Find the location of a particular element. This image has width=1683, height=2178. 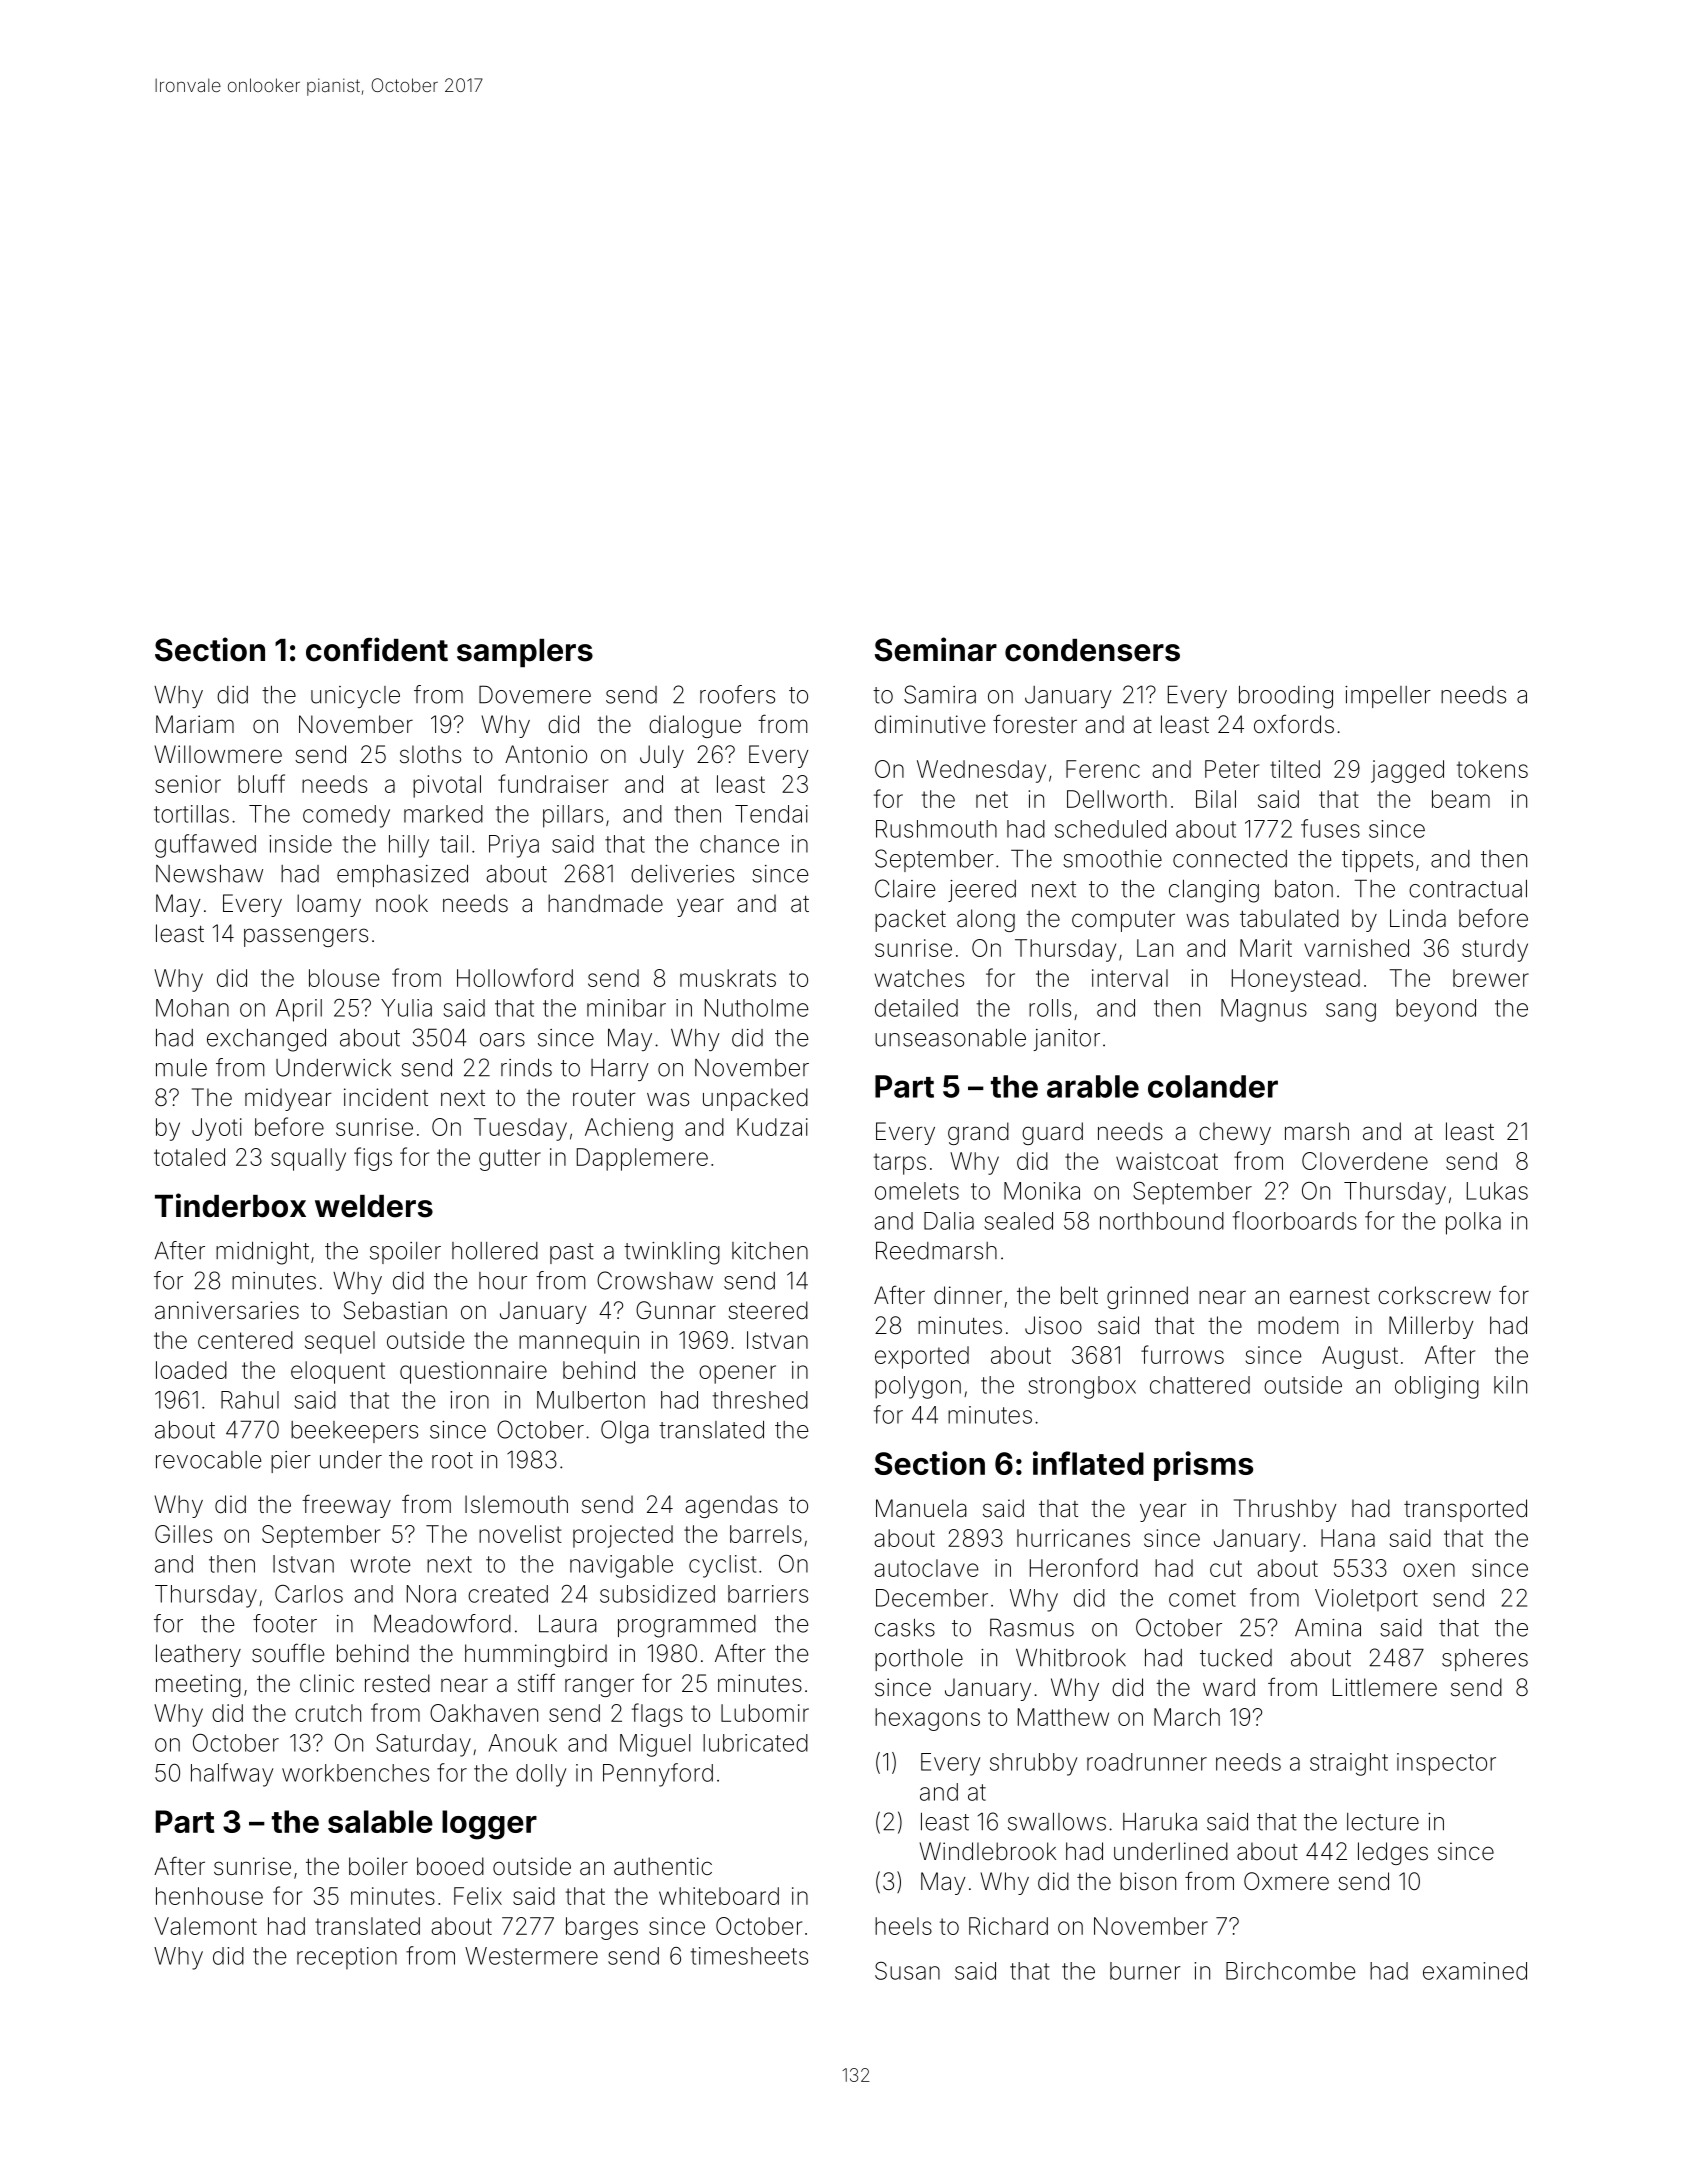

impeller is located at coordinates (1388, 697).
